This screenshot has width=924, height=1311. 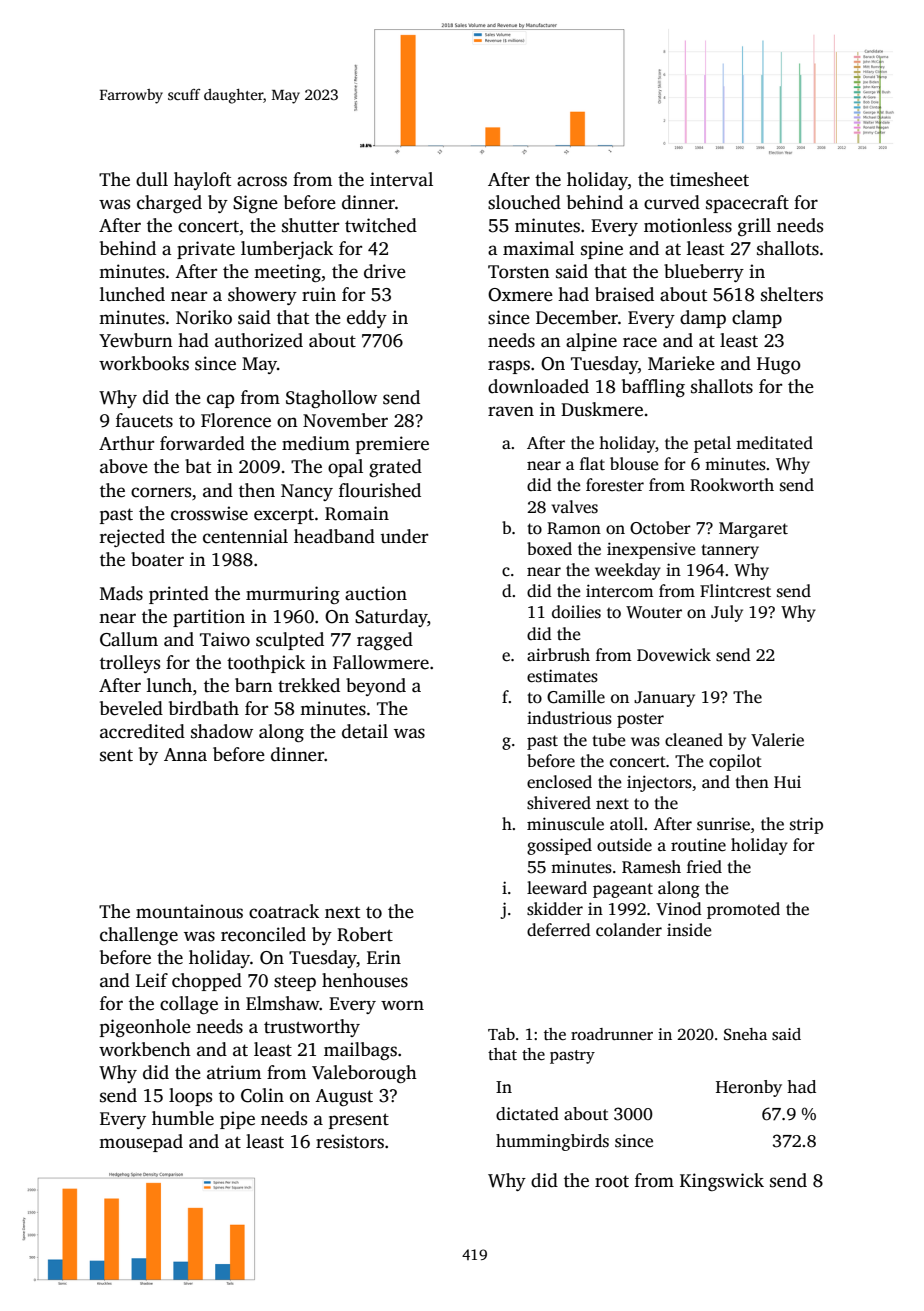 What do you see at coordinates (557, 888) in the screenshot?
I see `leeward` at bounding box center [557, 888].
